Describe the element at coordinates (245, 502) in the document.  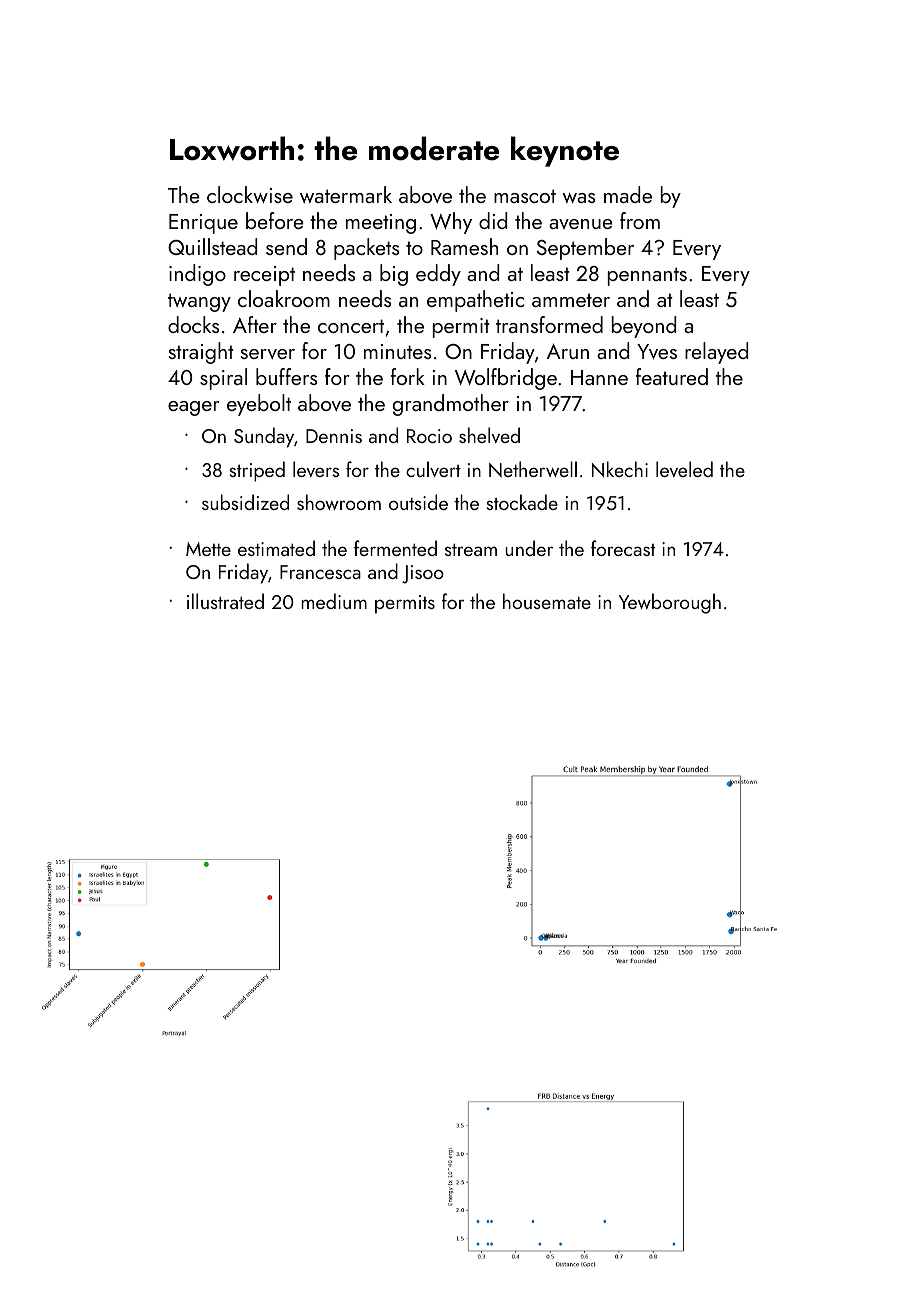
I see `subsidized` at that location.
